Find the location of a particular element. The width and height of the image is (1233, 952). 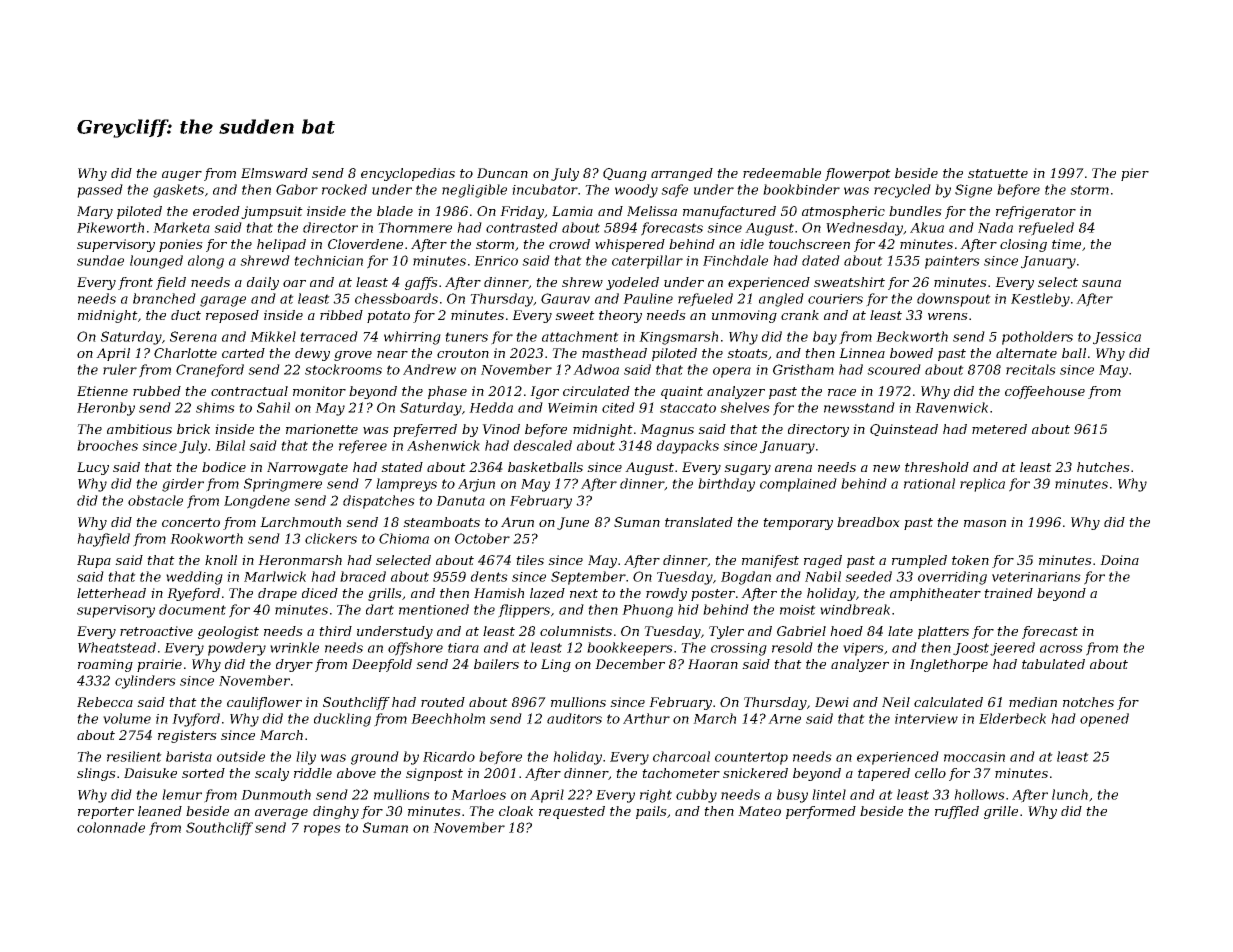

daypacks is located at coordinates (688, 447).
